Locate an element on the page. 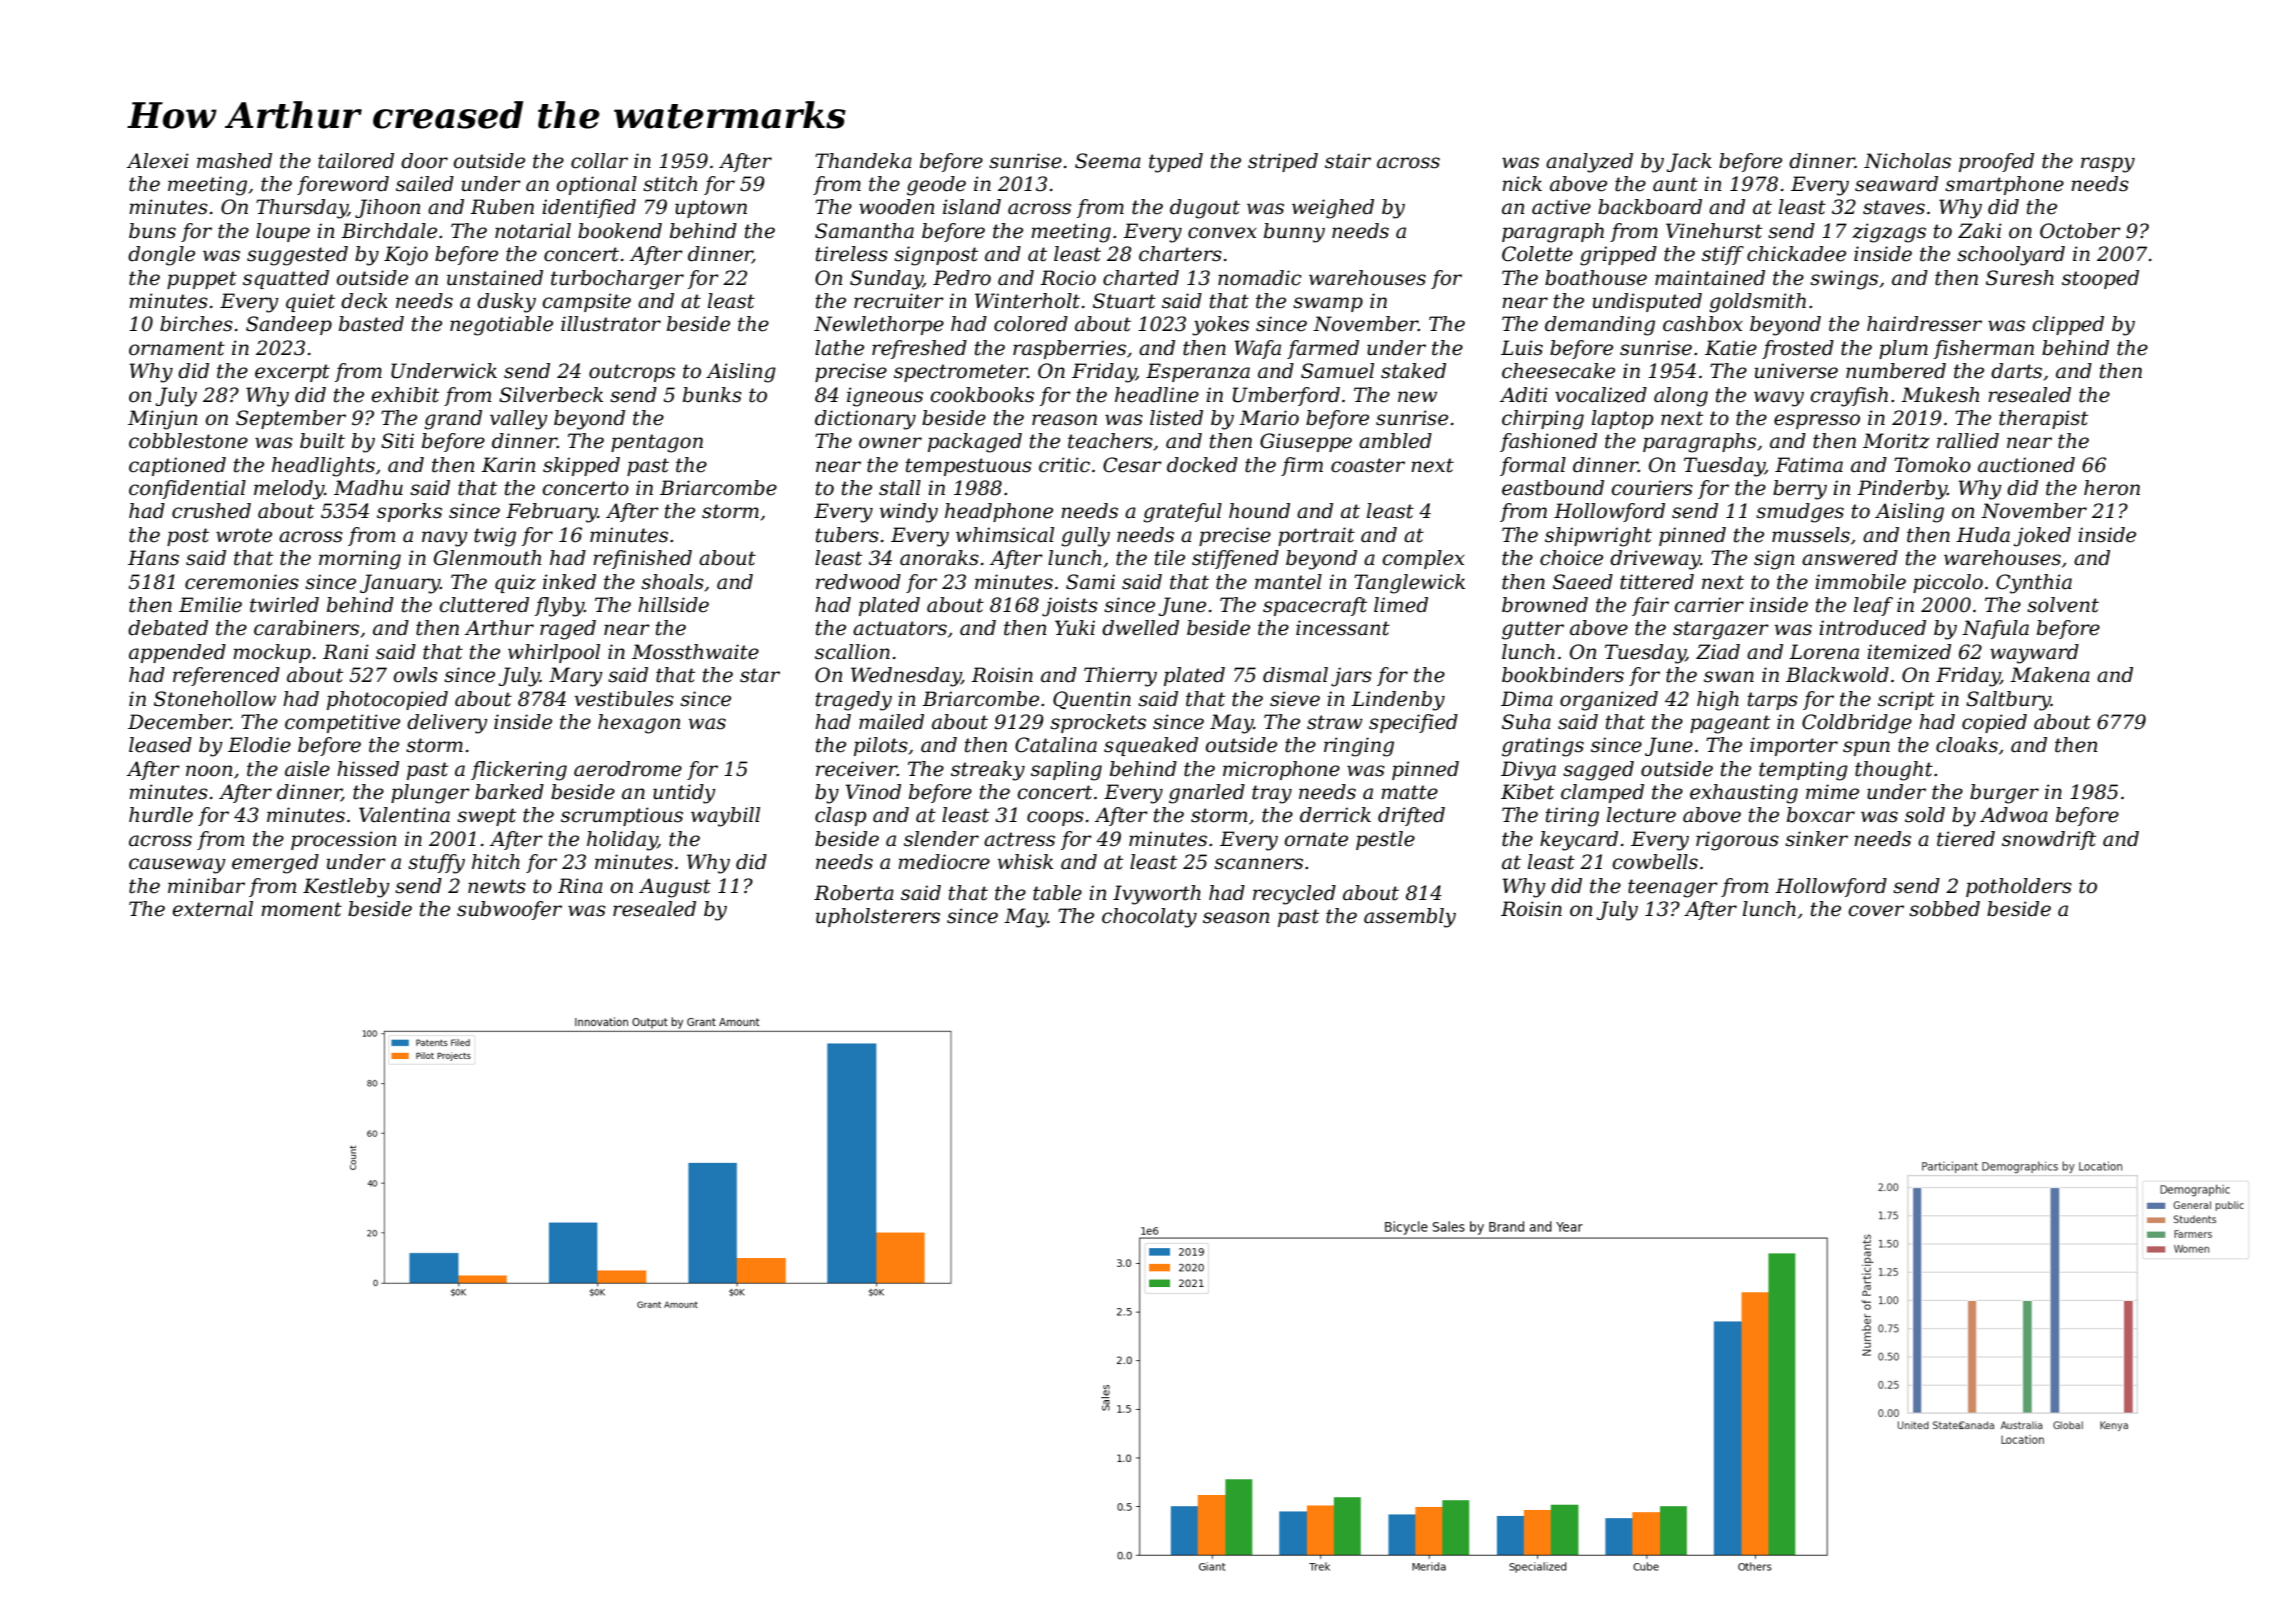  external is located at coordinates (212, 909).
